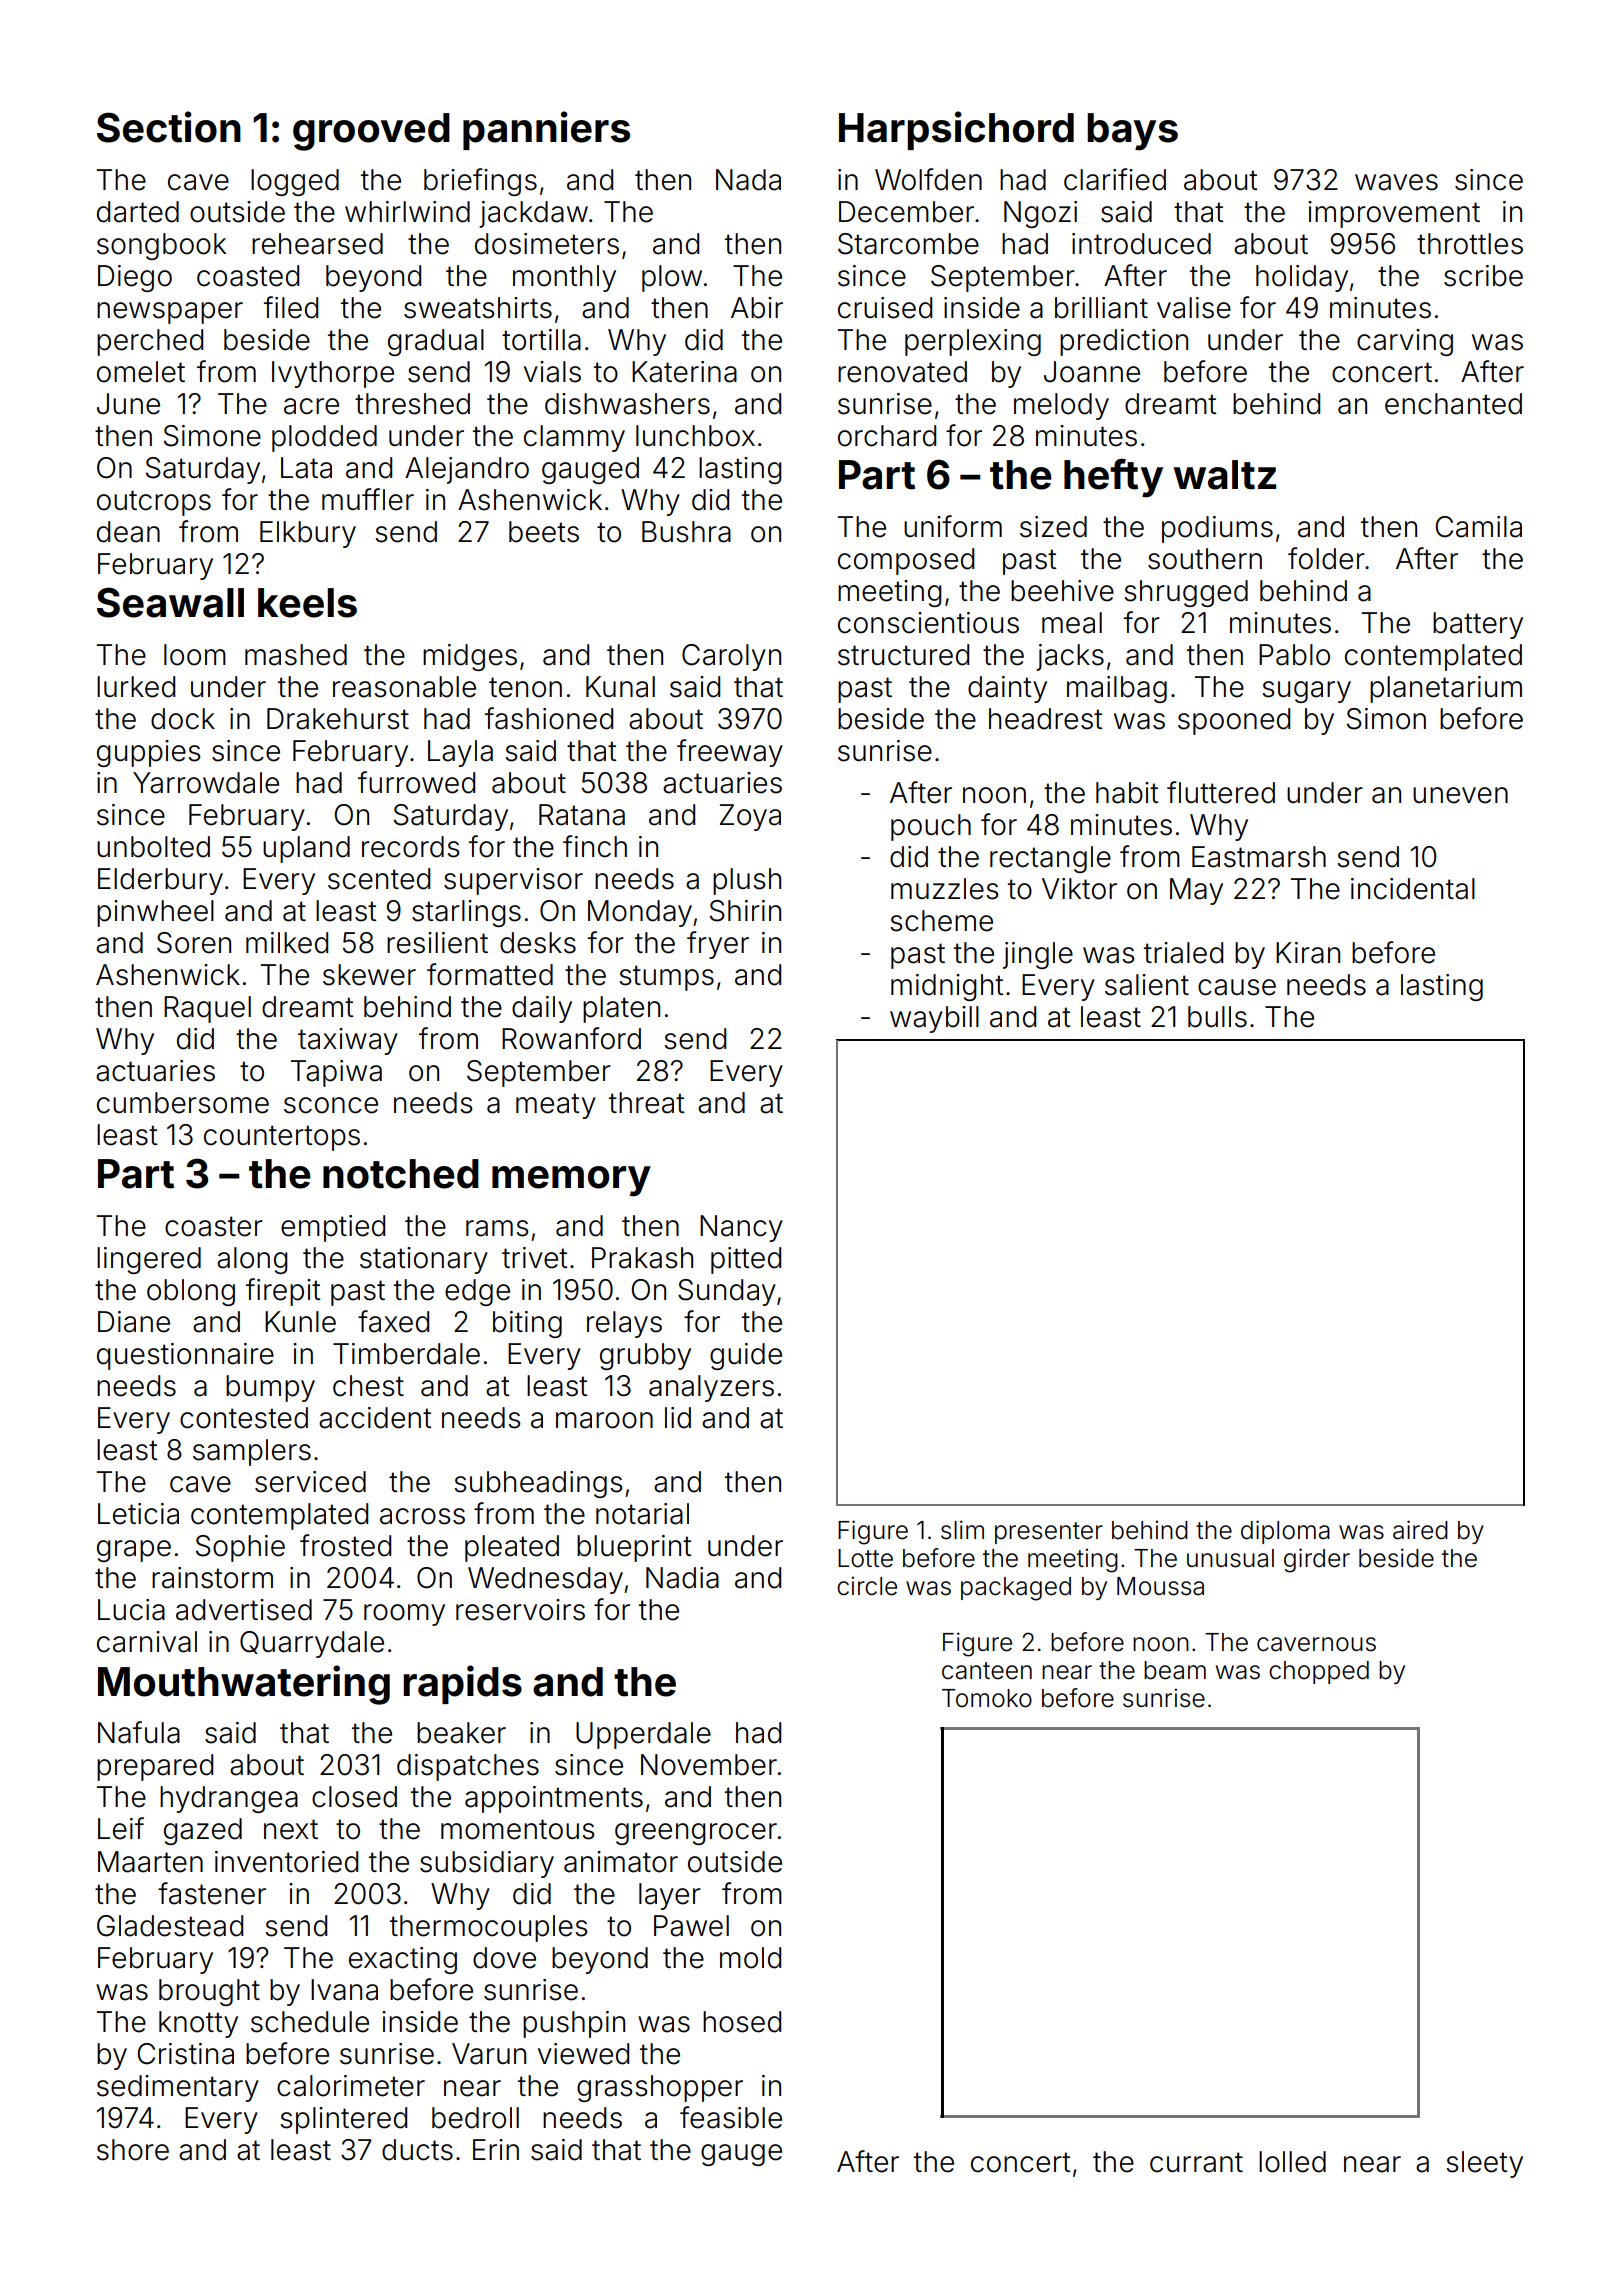 The image size is (1620, 2292). What do you see at coordinates (750, 1958) in the page?
I see `mold` at bounding box center [750, 1958].
